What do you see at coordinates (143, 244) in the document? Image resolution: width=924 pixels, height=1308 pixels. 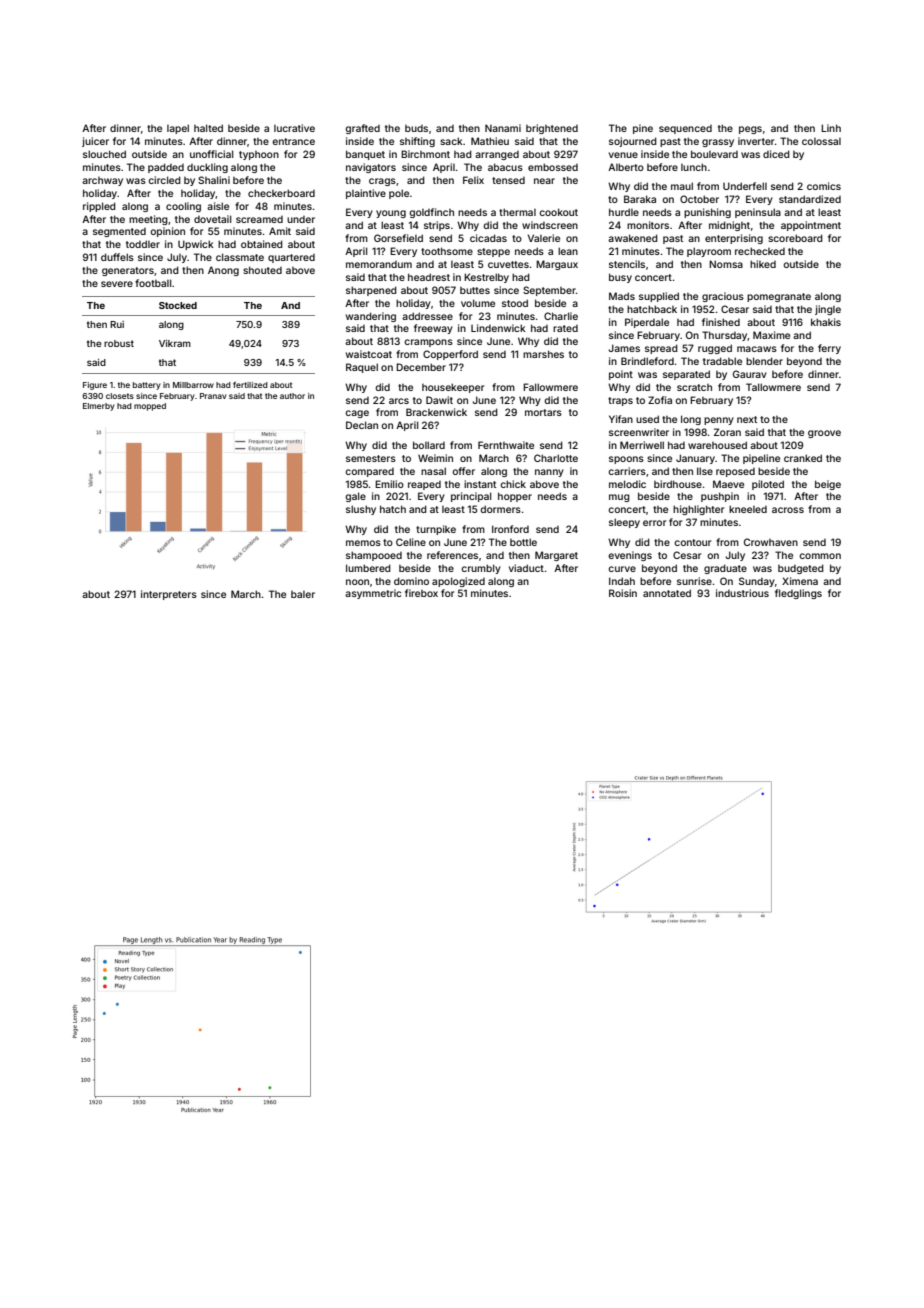 I see `toddler` at bounding box center [143, 244].
